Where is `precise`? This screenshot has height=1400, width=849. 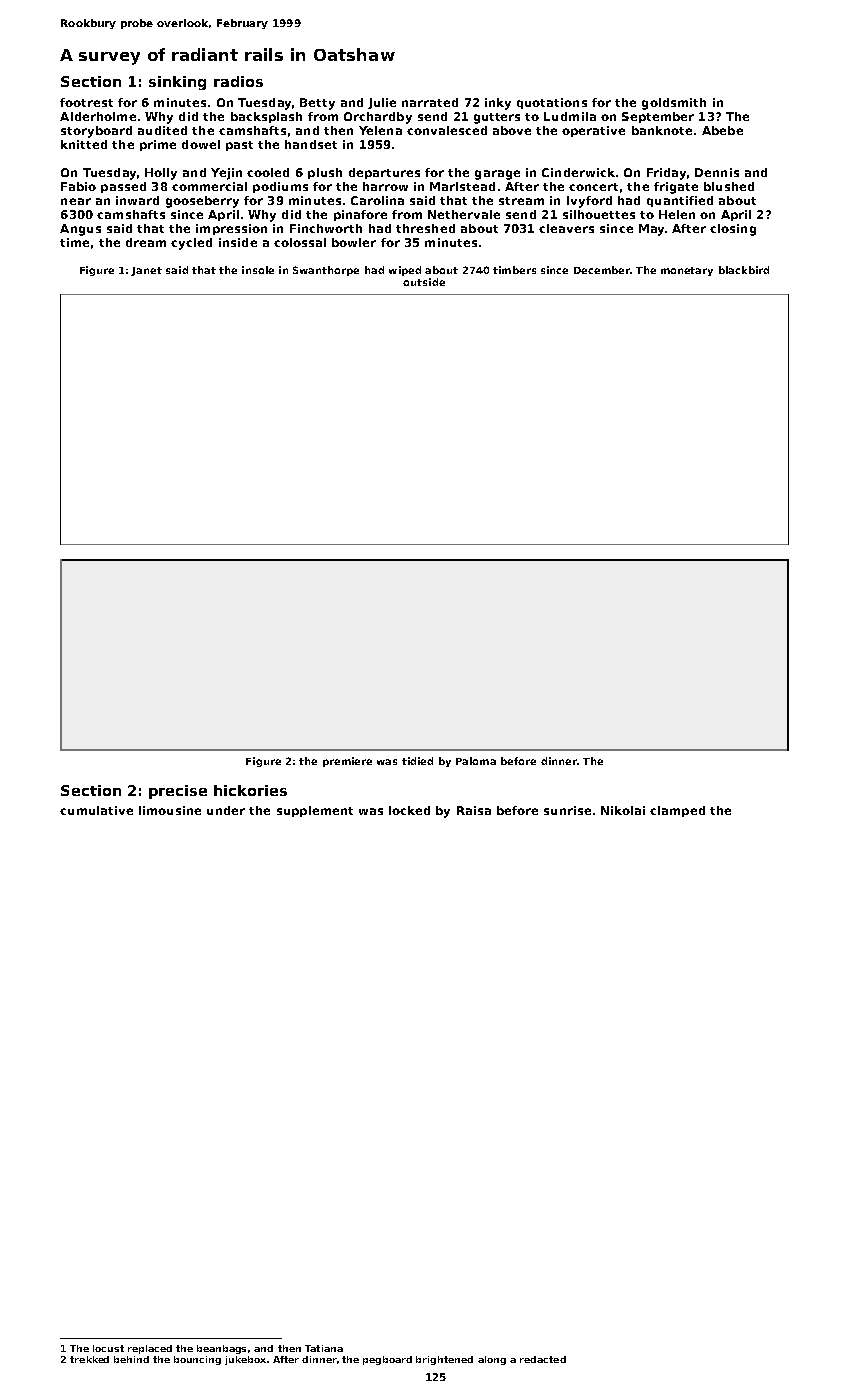 precise is located at coordinates (178, 792).
